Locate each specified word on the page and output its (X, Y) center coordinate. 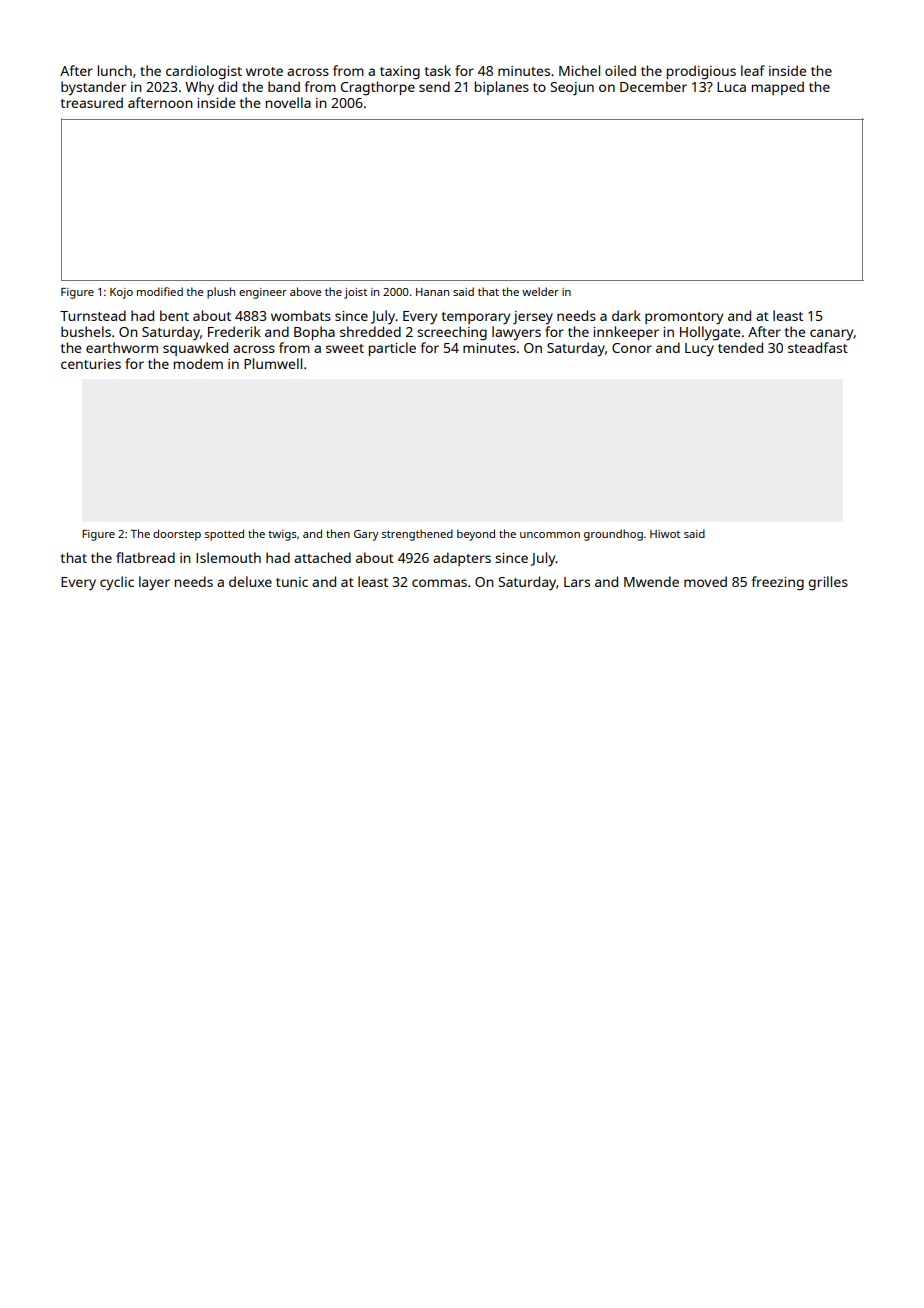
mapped (778, 88)
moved (705, 581)
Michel (579, 70)
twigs (282, 535)
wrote (264, 71)
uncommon (550, 535)
